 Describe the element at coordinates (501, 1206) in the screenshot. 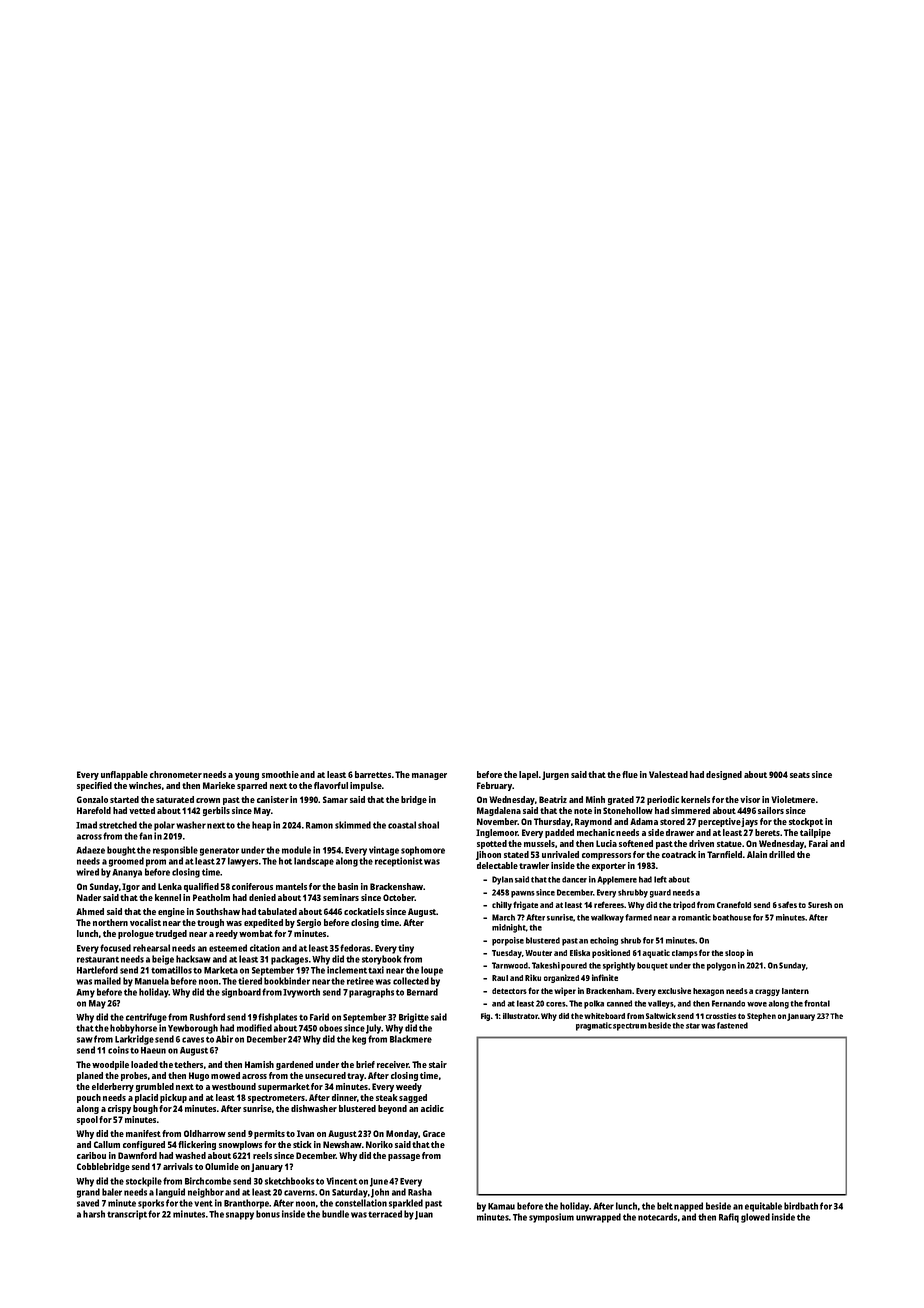

I see `Kamau` at that location.
